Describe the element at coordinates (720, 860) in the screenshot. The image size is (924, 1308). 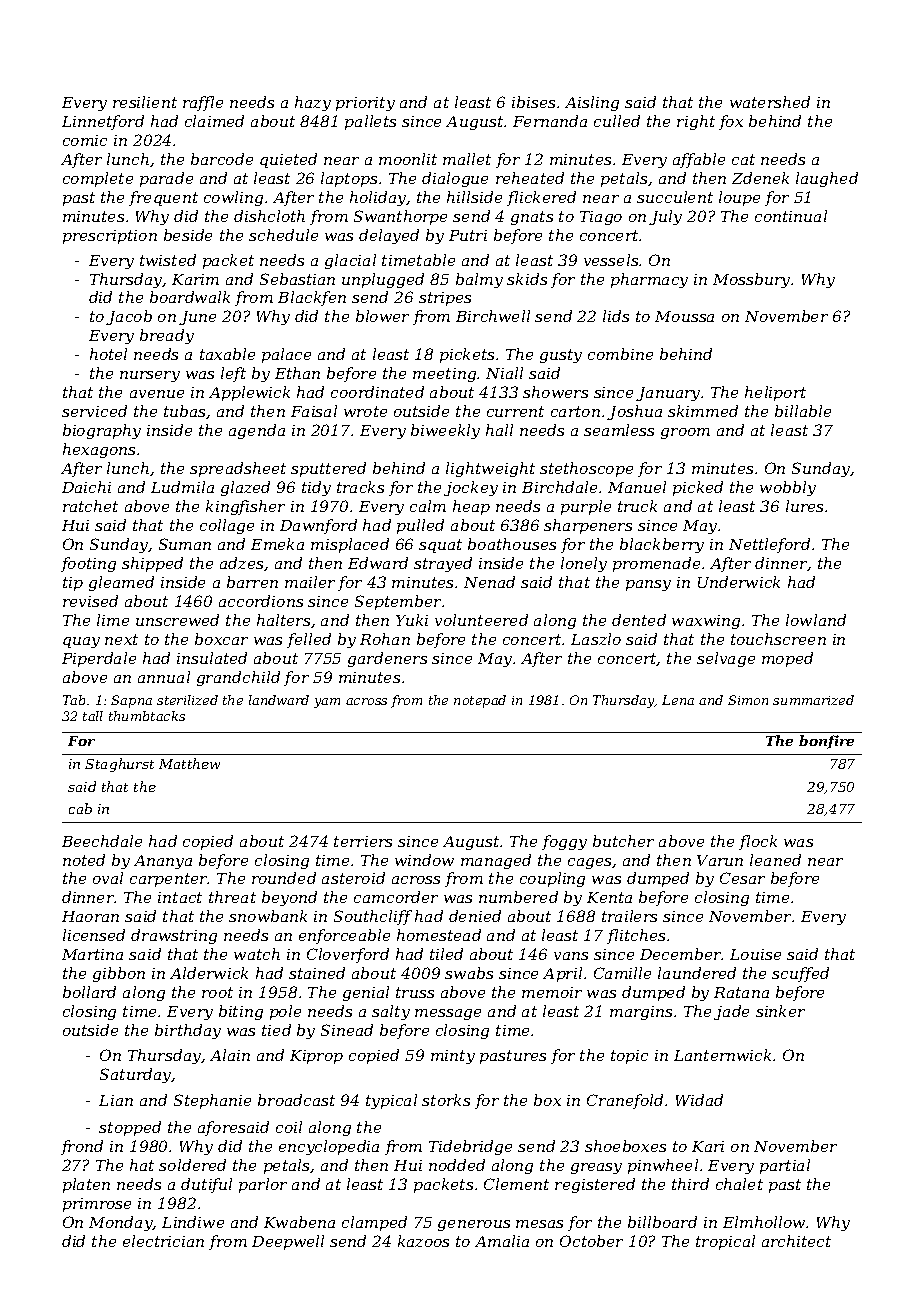
I see `Varun` at that location.
